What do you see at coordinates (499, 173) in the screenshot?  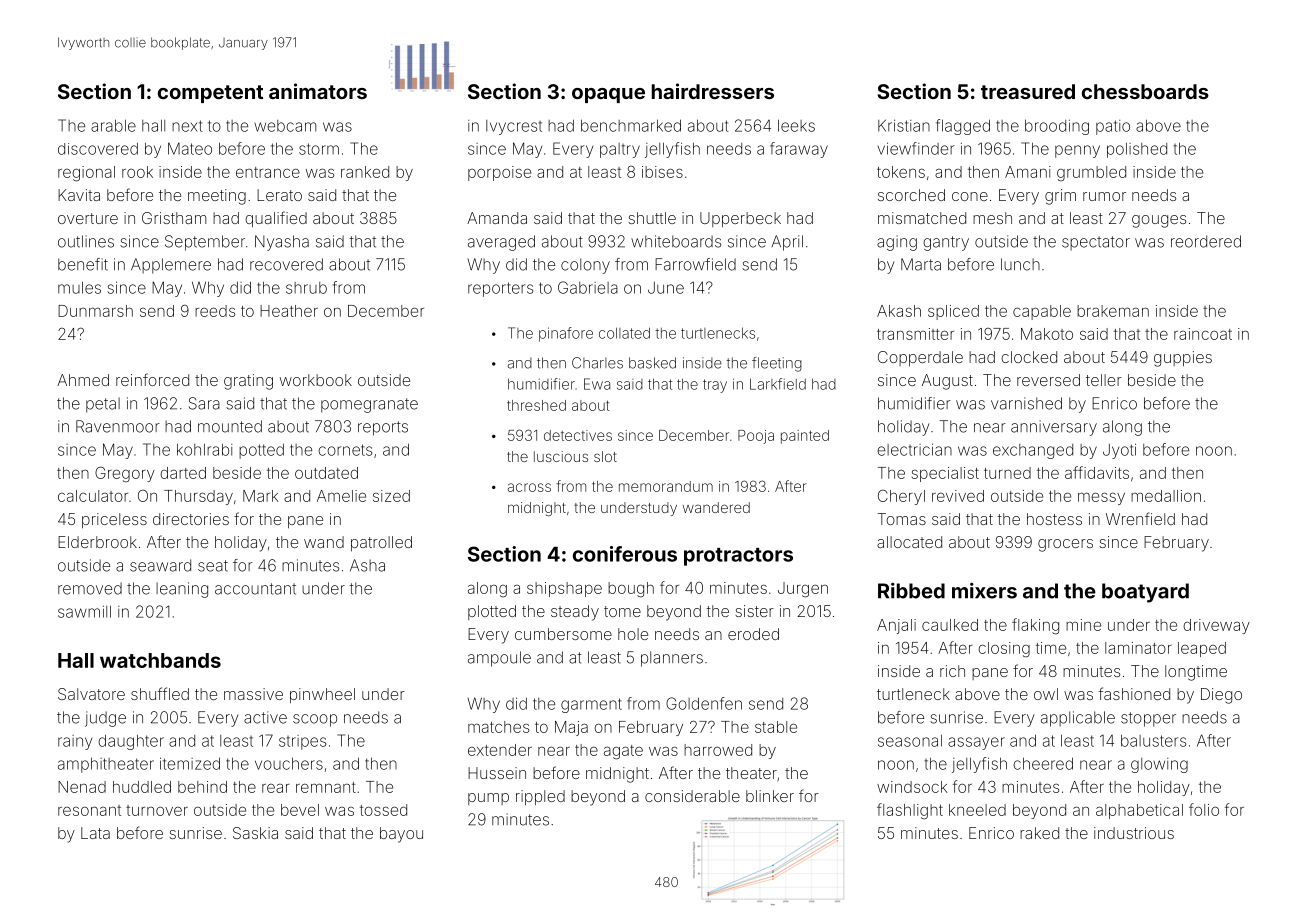 I see `porpoise` at bounding box center [499, 173].
